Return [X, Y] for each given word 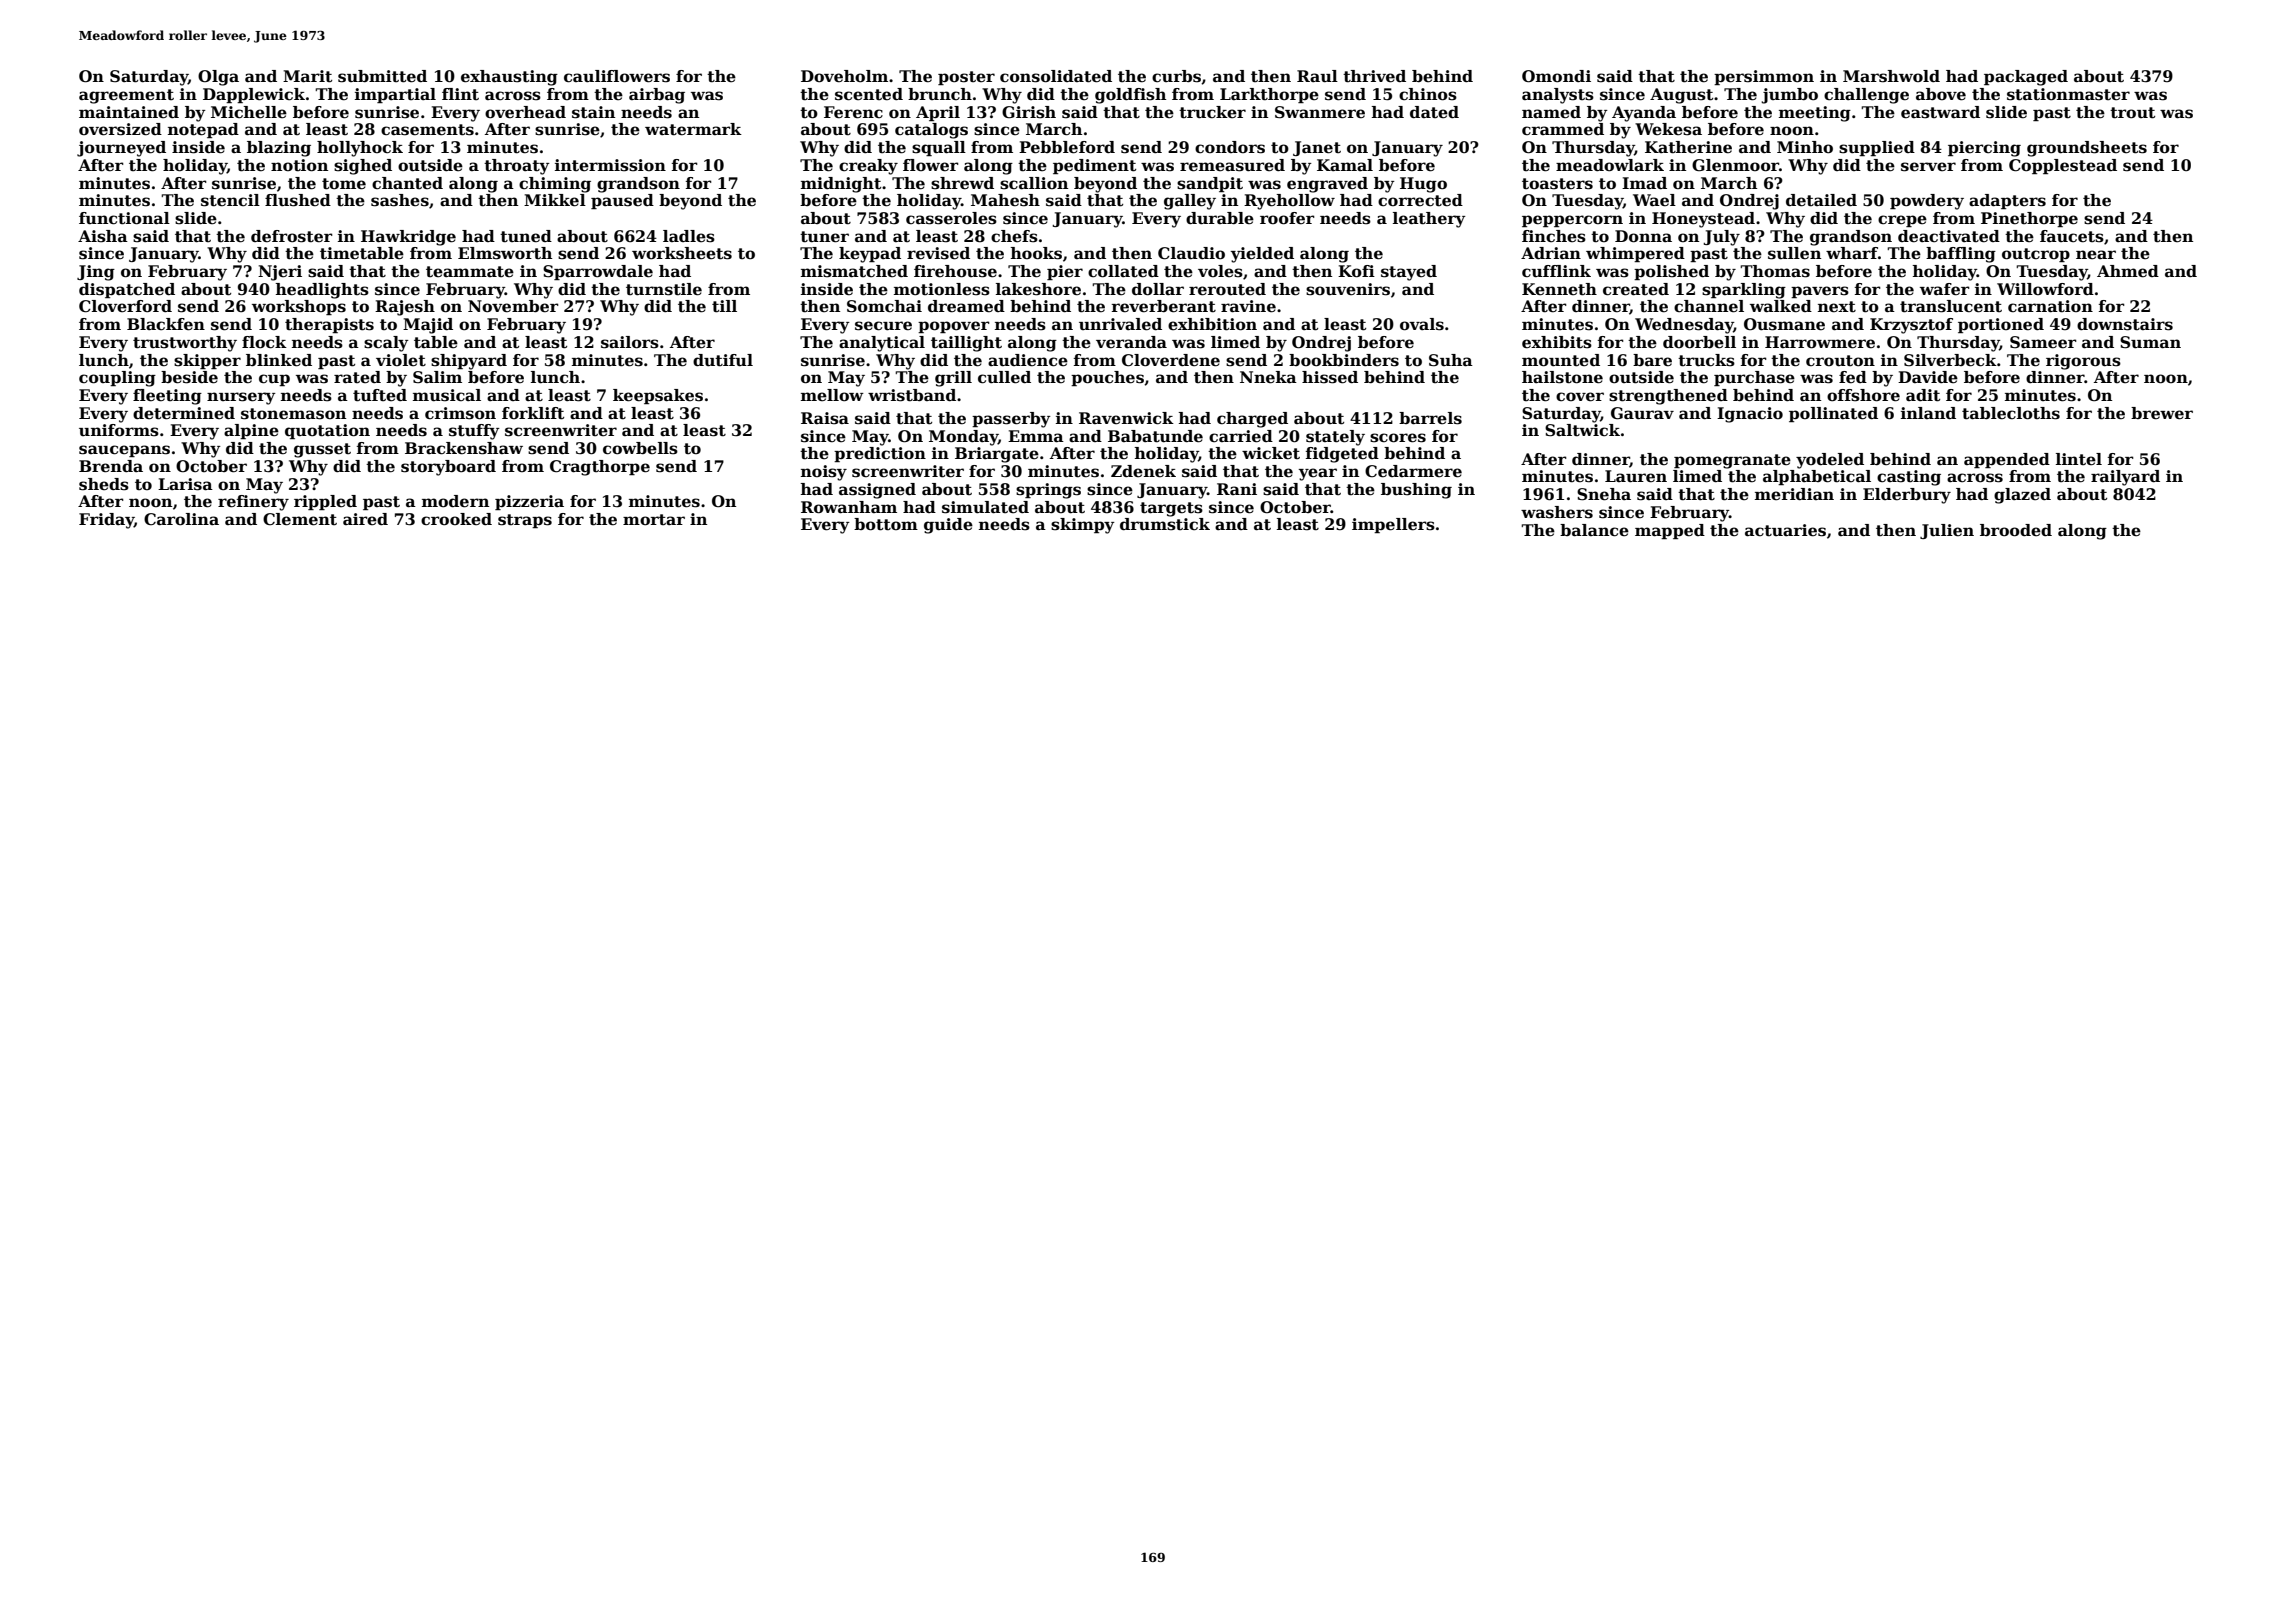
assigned [877, 491]
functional [124, 218]
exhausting [509, 78]
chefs [1014, 236]
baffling [1961, 255]
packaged [2026, 78]
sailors [630, 342]
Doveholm [844, 76]
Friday [106, 521]
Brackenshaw [464, 448]
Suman [2150, 342]
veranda [1131, 342]
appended [2007, 460]
